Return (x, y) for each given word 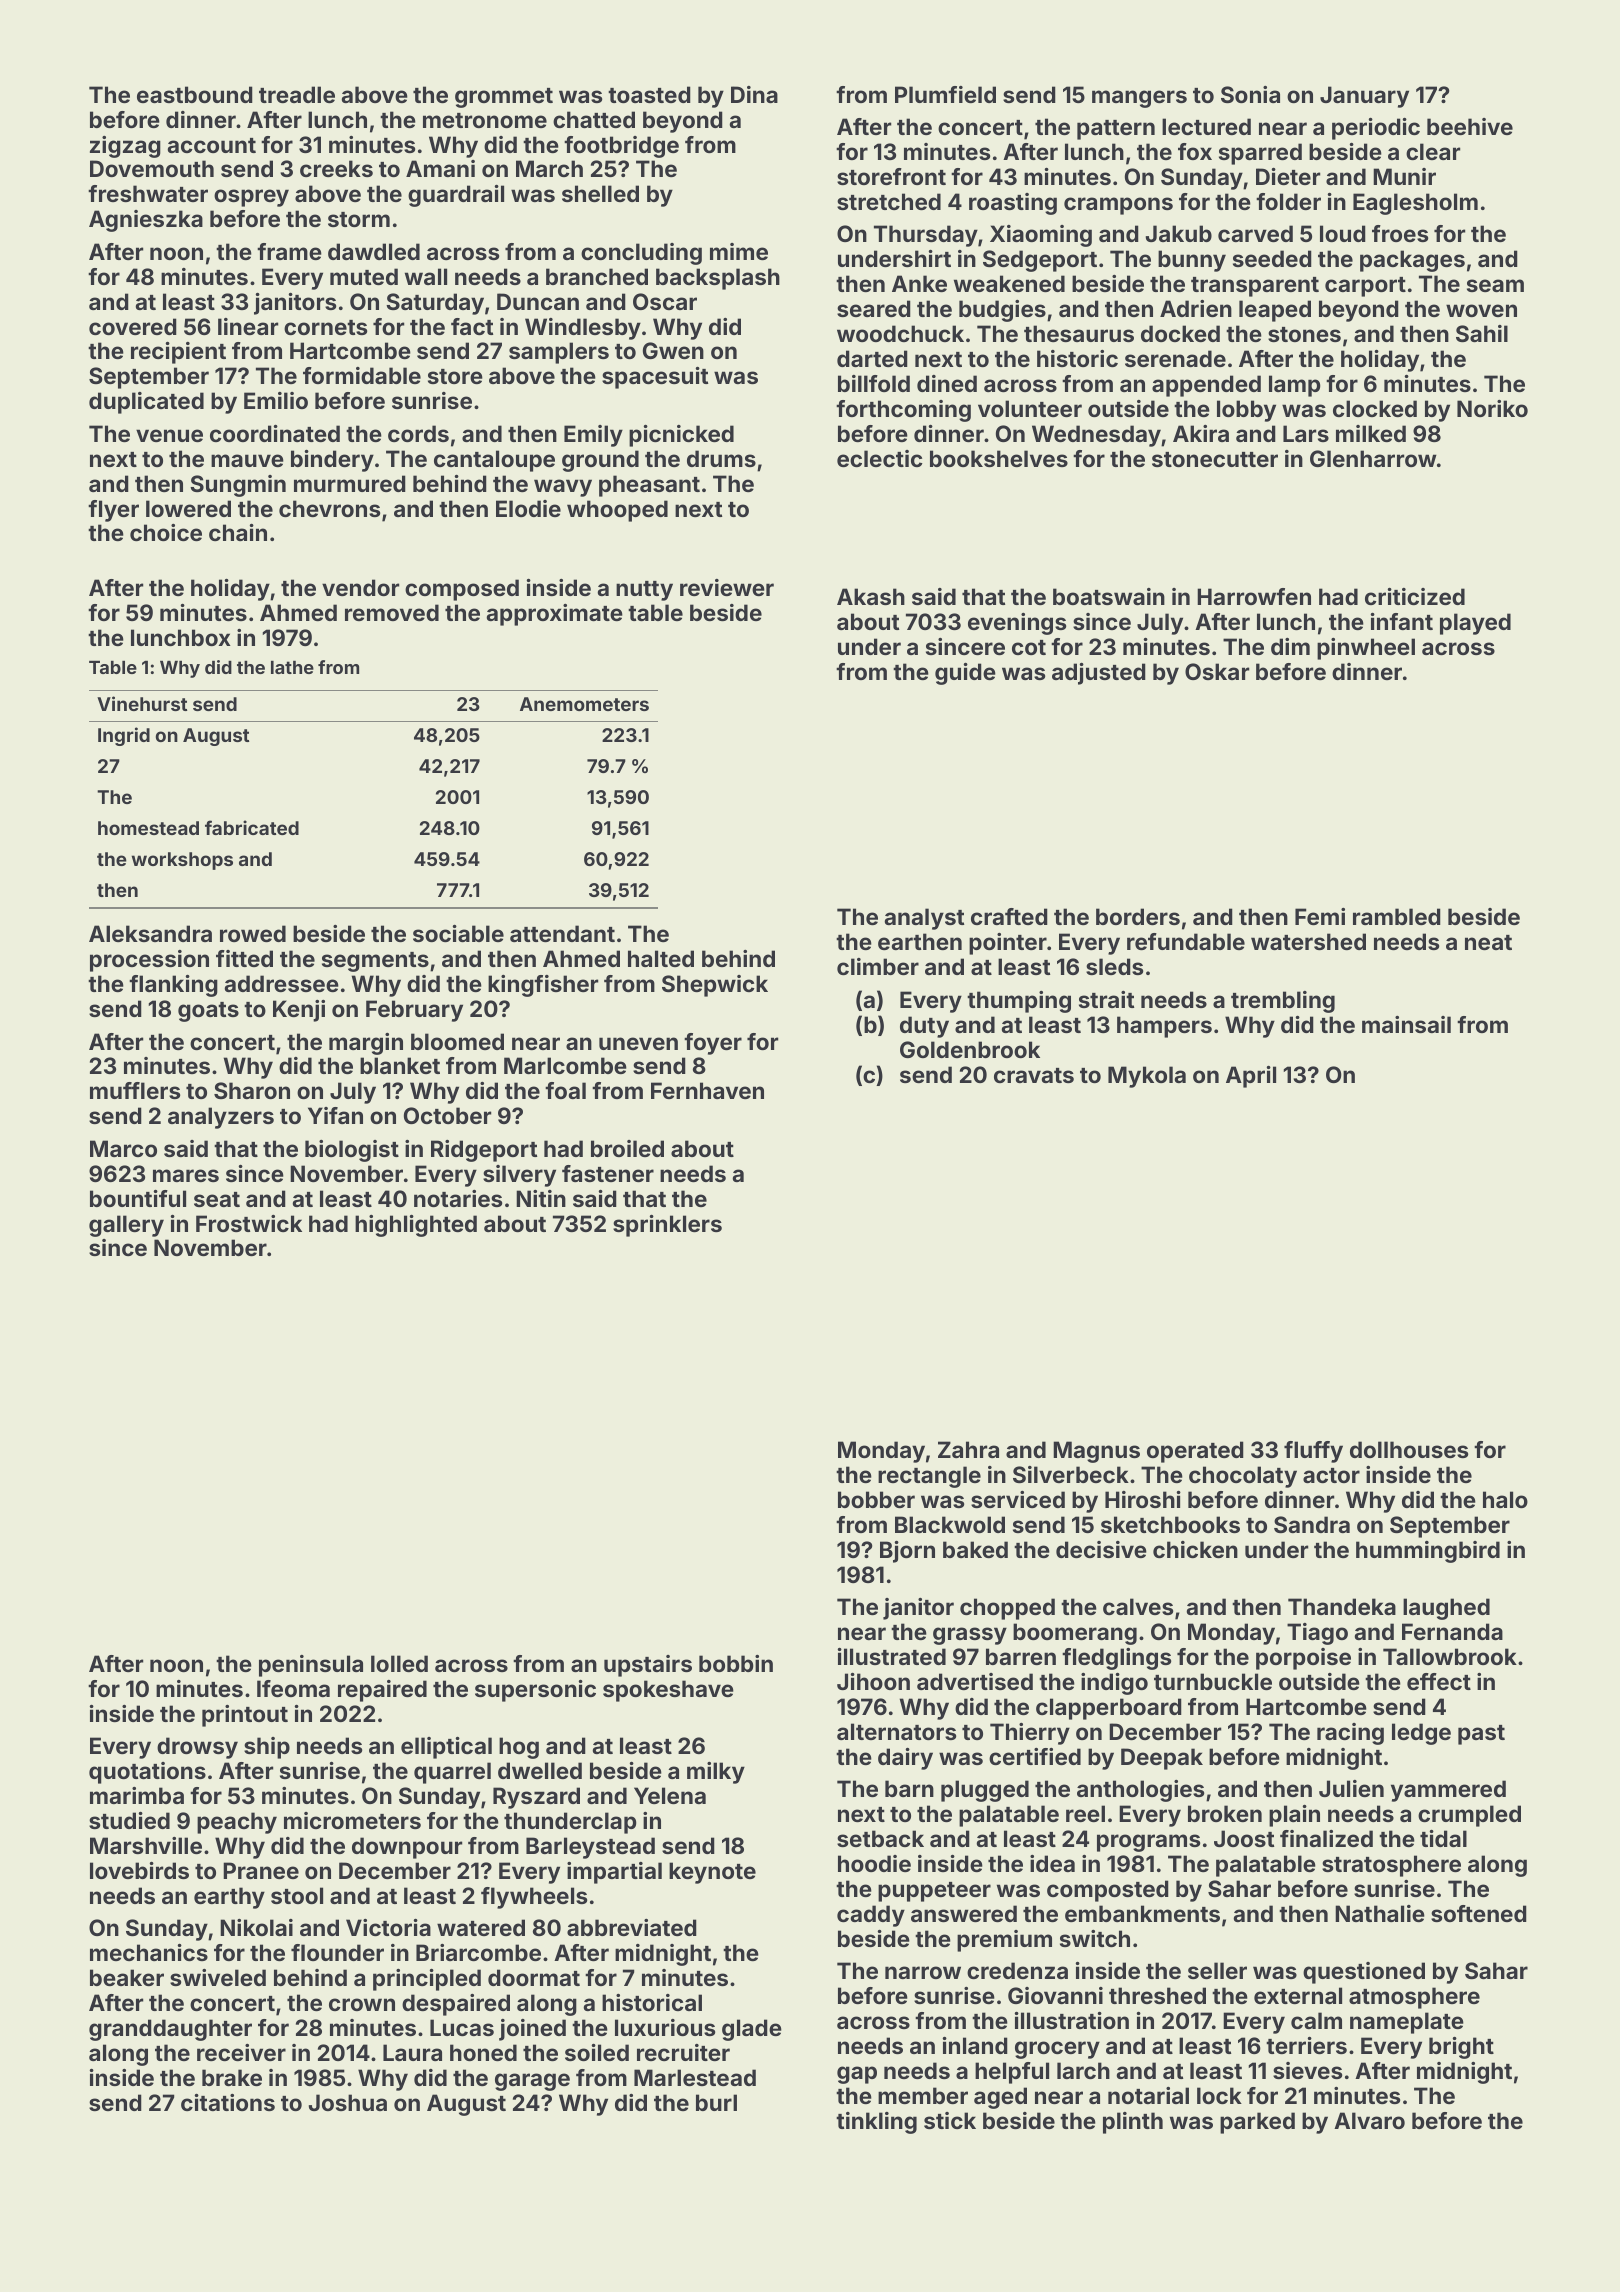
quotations (147, 1773)
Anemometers (584, 704)
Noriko (1492, 408)
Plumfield (945, 94)
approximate (555, 615)
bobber (876, 1499)
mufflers (135, 1090)
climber (878, 966)
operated (1195, 1452)
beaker (127, 1977)
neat (1488, 942)
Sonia (1250, 94)
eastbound (195, 94)
